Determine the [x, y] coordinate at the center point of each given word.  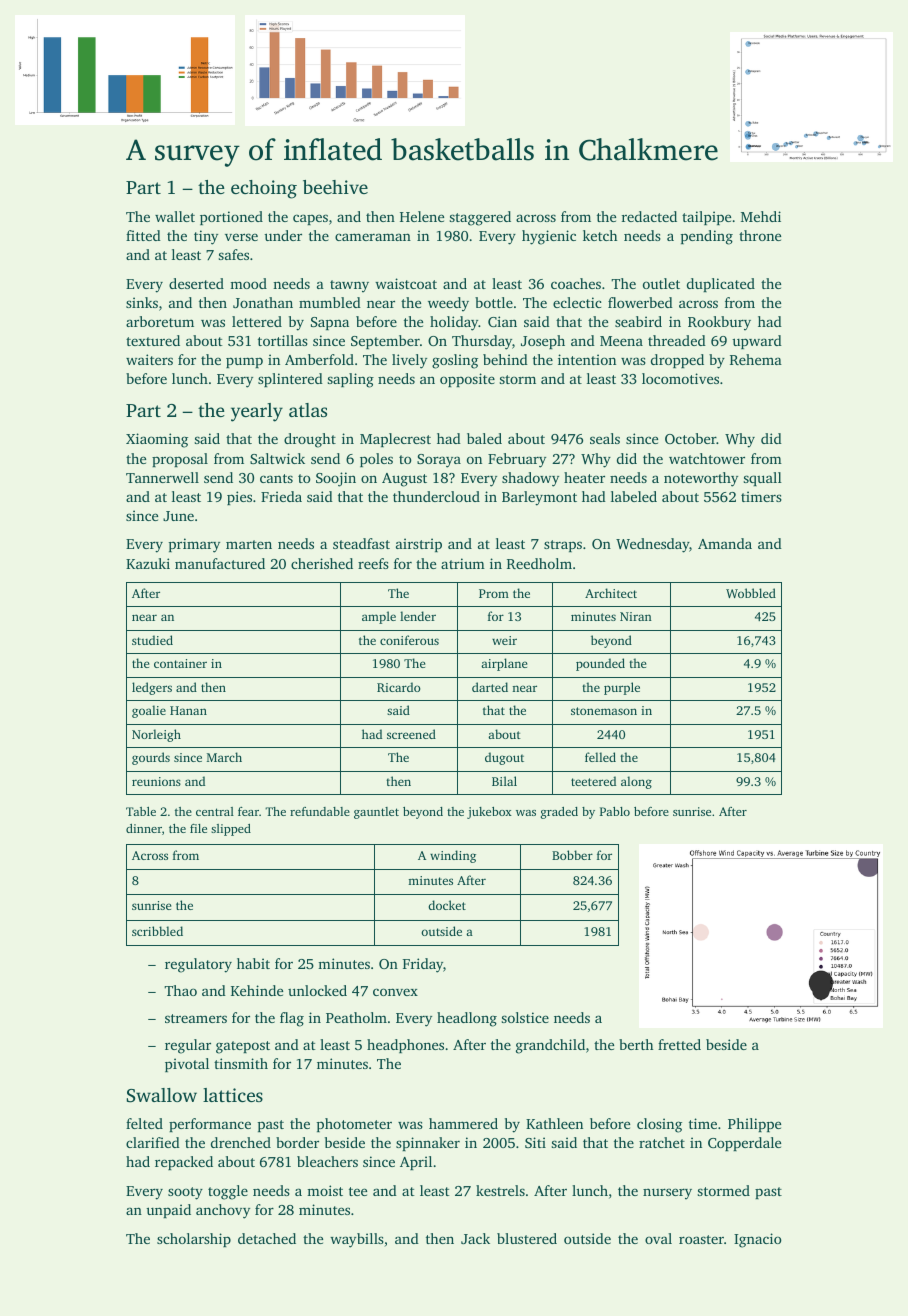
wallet [175, 216]
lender [418, 616]
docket [447, 905]
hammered [463, 1123]
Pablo [615, 811]
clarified [153, 1142]
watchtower [707, 458]
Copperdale [744, 1144]
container [180, 663]
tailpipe [706, 218]
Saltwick [277, 458]
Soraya [439, 461]
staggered [480, 218]
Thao [180, 990]
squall [763, 479]
